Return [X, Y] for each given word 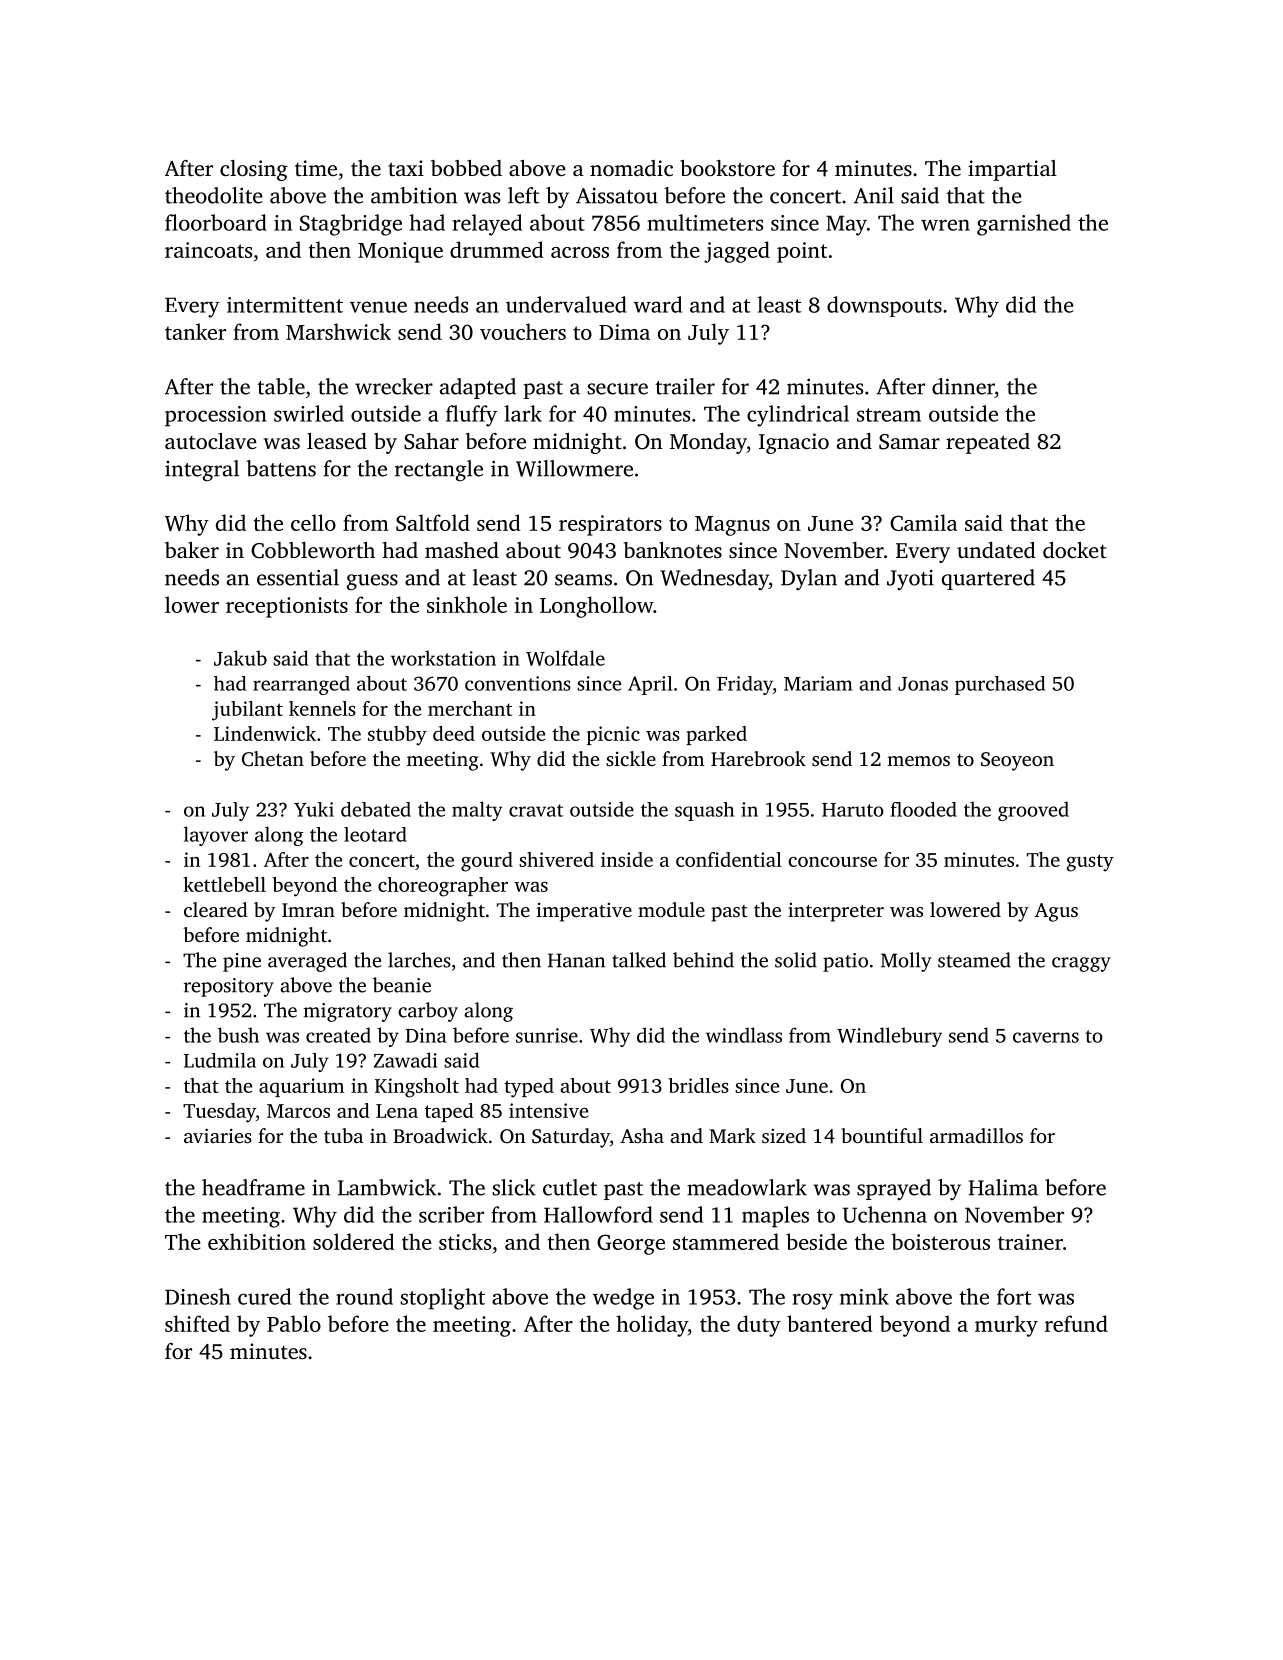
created [338, 1035]
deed [454, 733]
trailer [685, 386]
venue [378, 307]
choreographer [443, 887]
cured [264, 1296]
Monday [708, 443]
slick [514, 1187]
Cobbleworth [313, 550]
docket [1075, 550]
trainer [1030, 1242]
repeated [988, 443]
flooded [924, 809]
